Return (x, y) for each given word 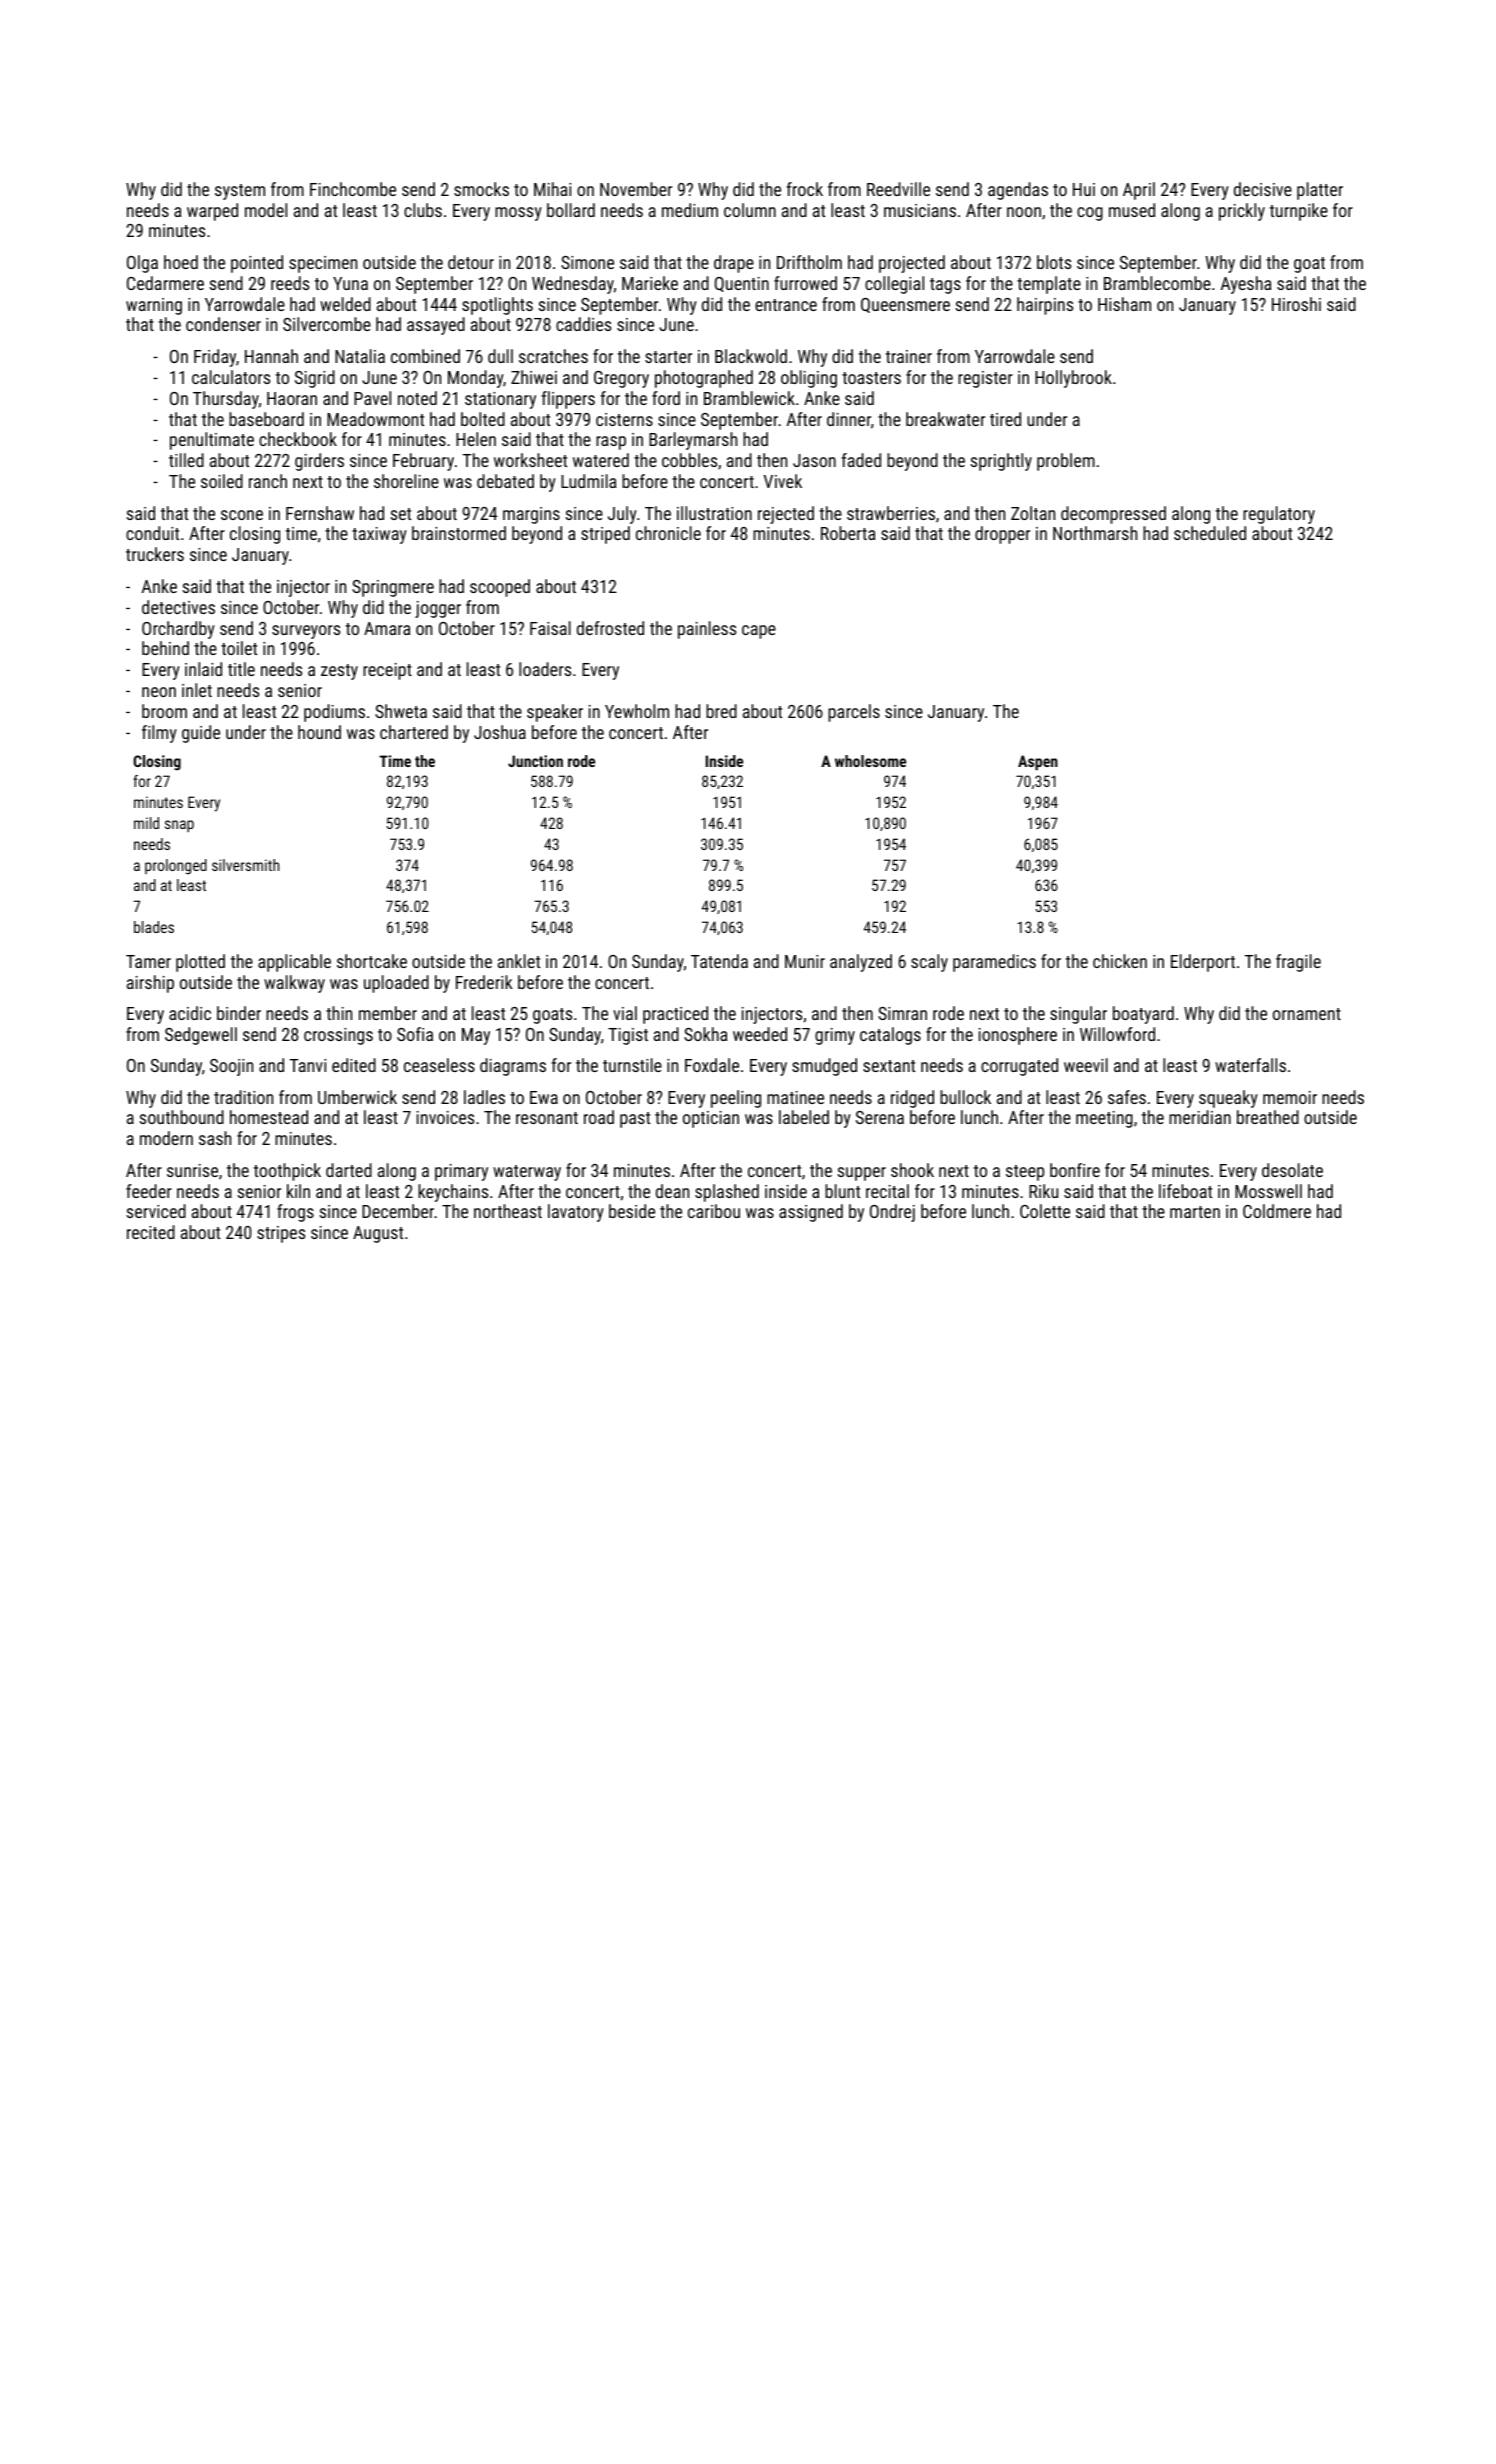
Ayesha (1246, 285)
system (240, 192)
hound (319, 732)
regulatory (1279, 515)
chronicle (668, 533)
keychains (453, 1193)
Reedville (898, 189)
